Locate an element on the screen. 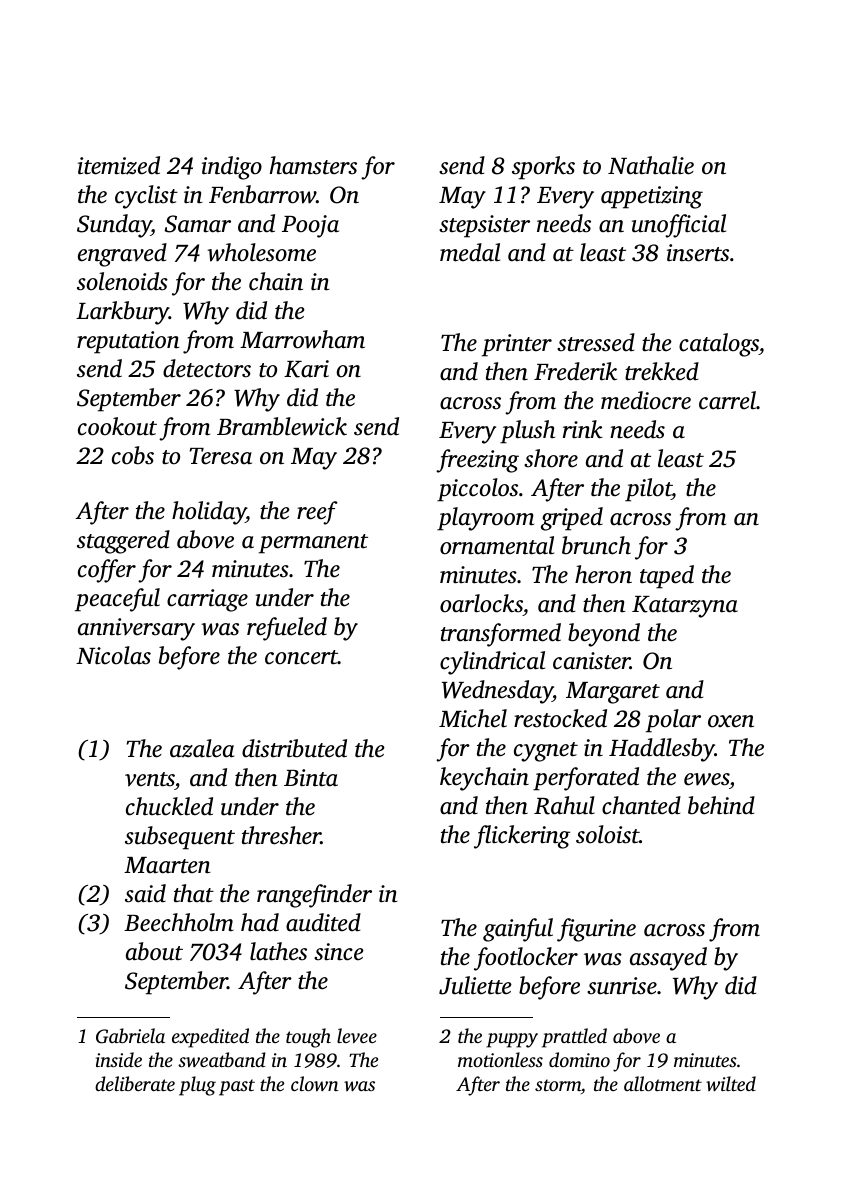 This screenshot has width=844, height=1197. said is located at coordinates (145, 893).
